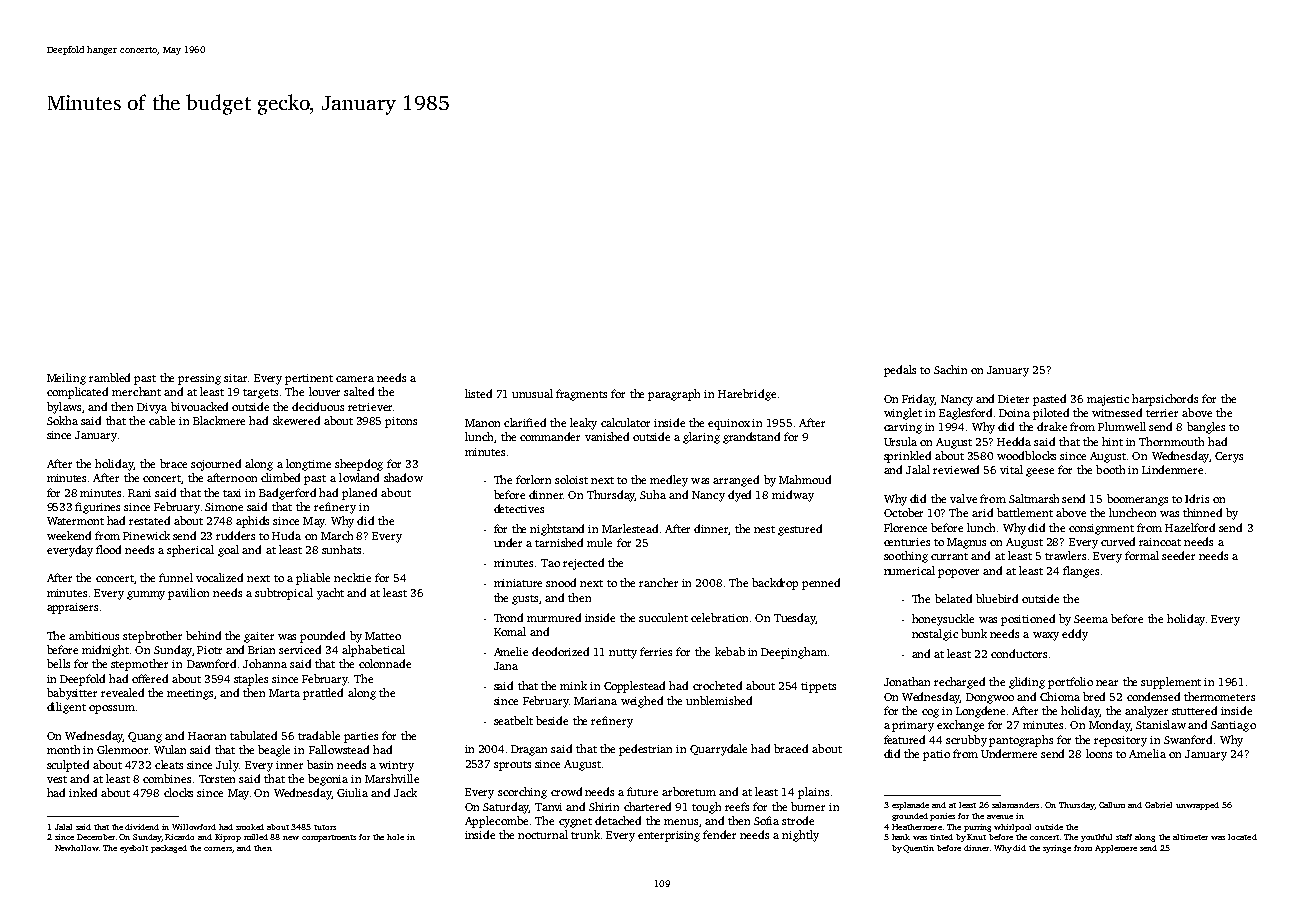 The height and width of the page is (924, 1308). Describe the element at coordinates (178, 792) in the page. I see `clocks` at that location.
